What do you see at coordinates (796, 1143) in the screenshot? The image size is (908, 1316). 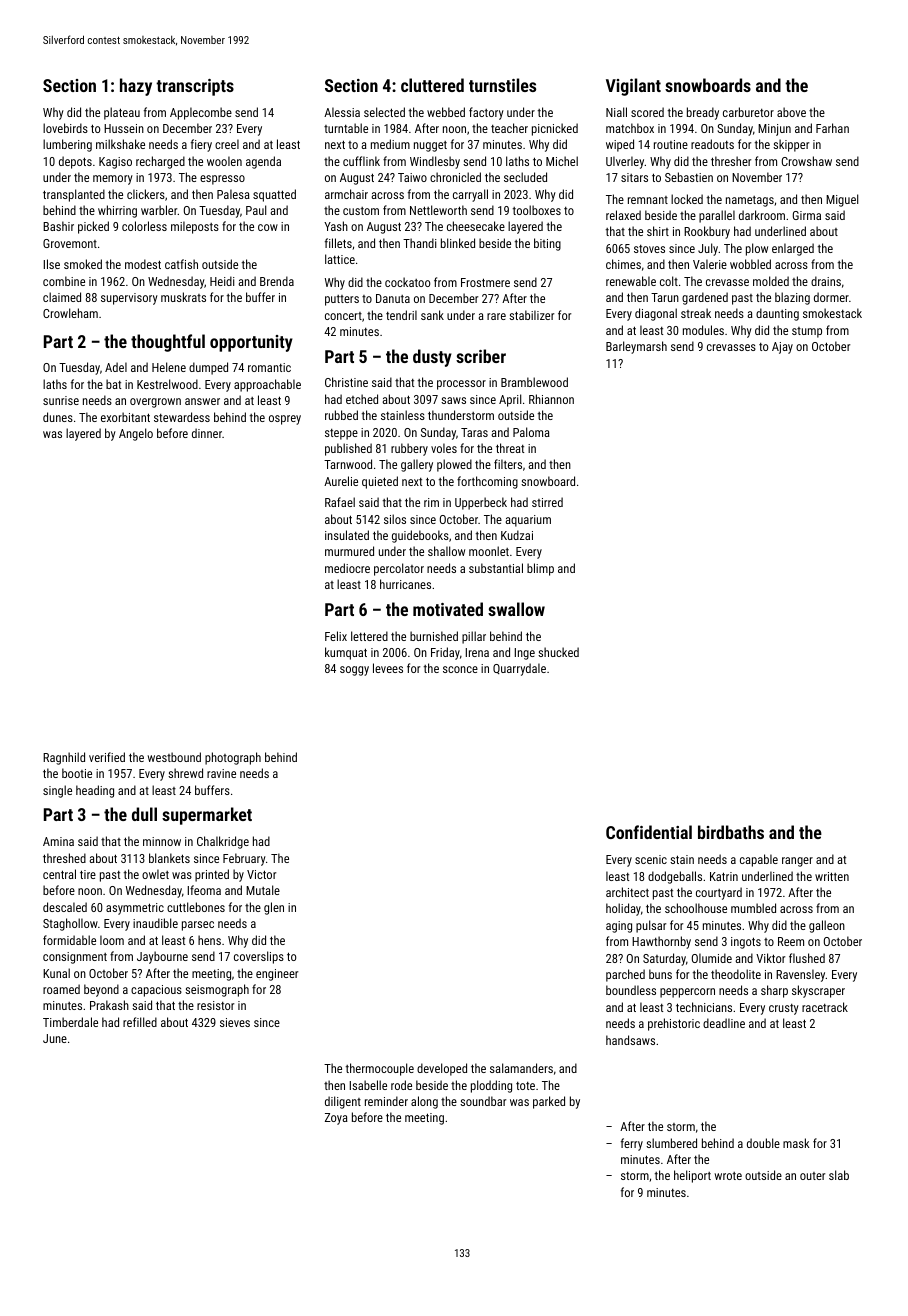 I see `mask` at bounding box center [796, 1143].
